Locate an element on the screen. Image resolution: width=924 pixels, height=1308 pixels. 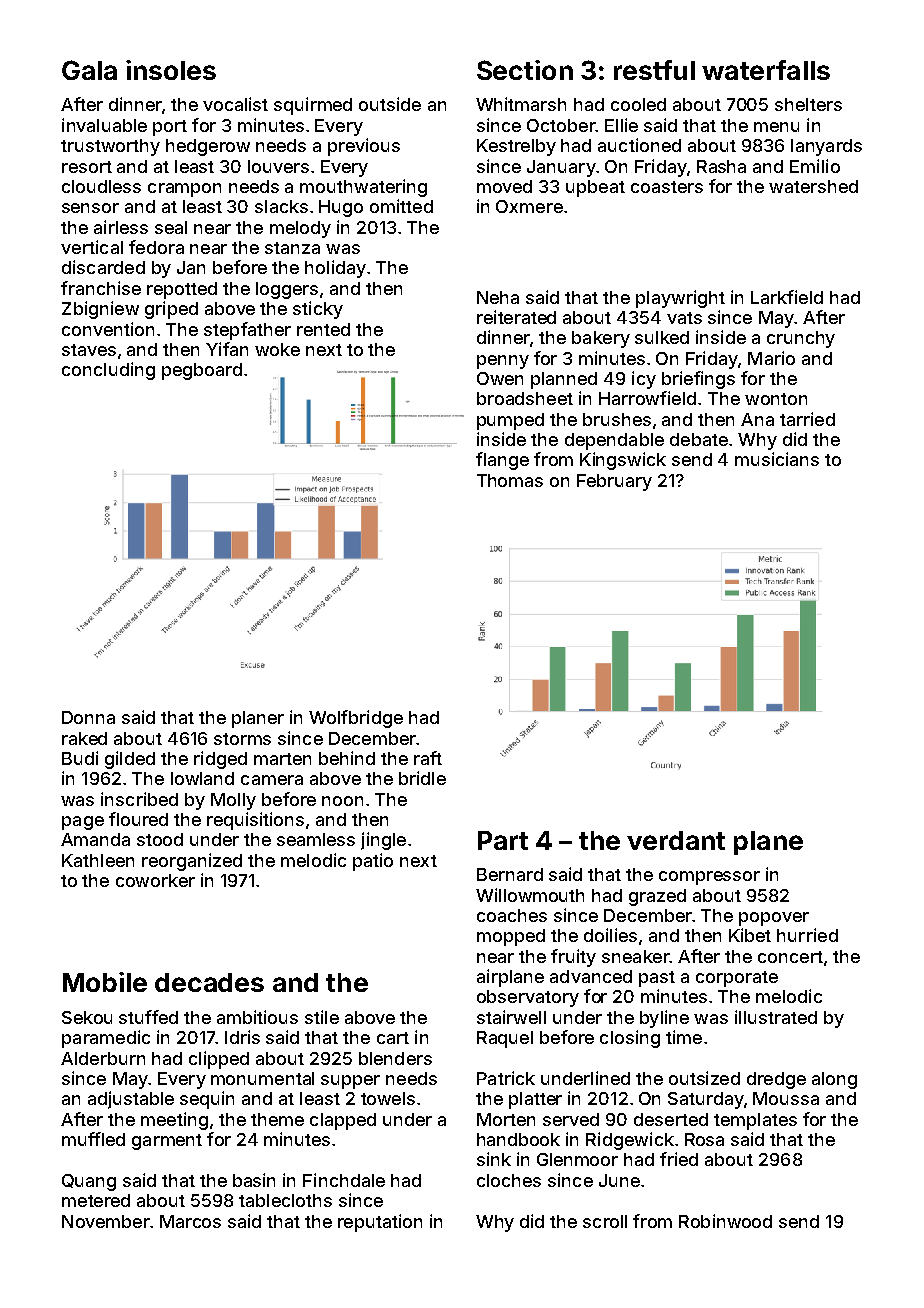
hedgerow is located at coordinates (208, 147).
